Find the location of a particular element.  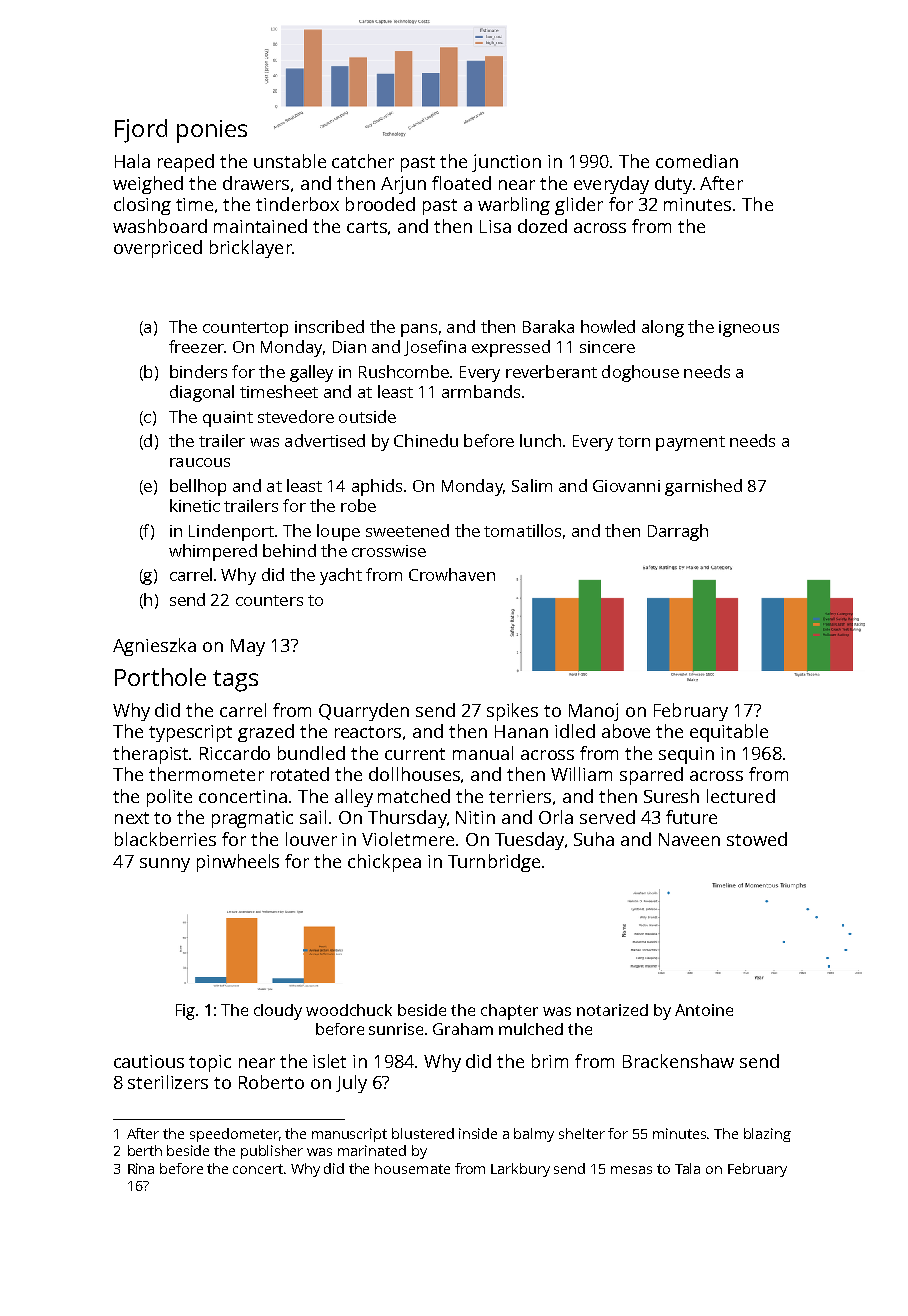

duty is located at coordinates (673, 185).
